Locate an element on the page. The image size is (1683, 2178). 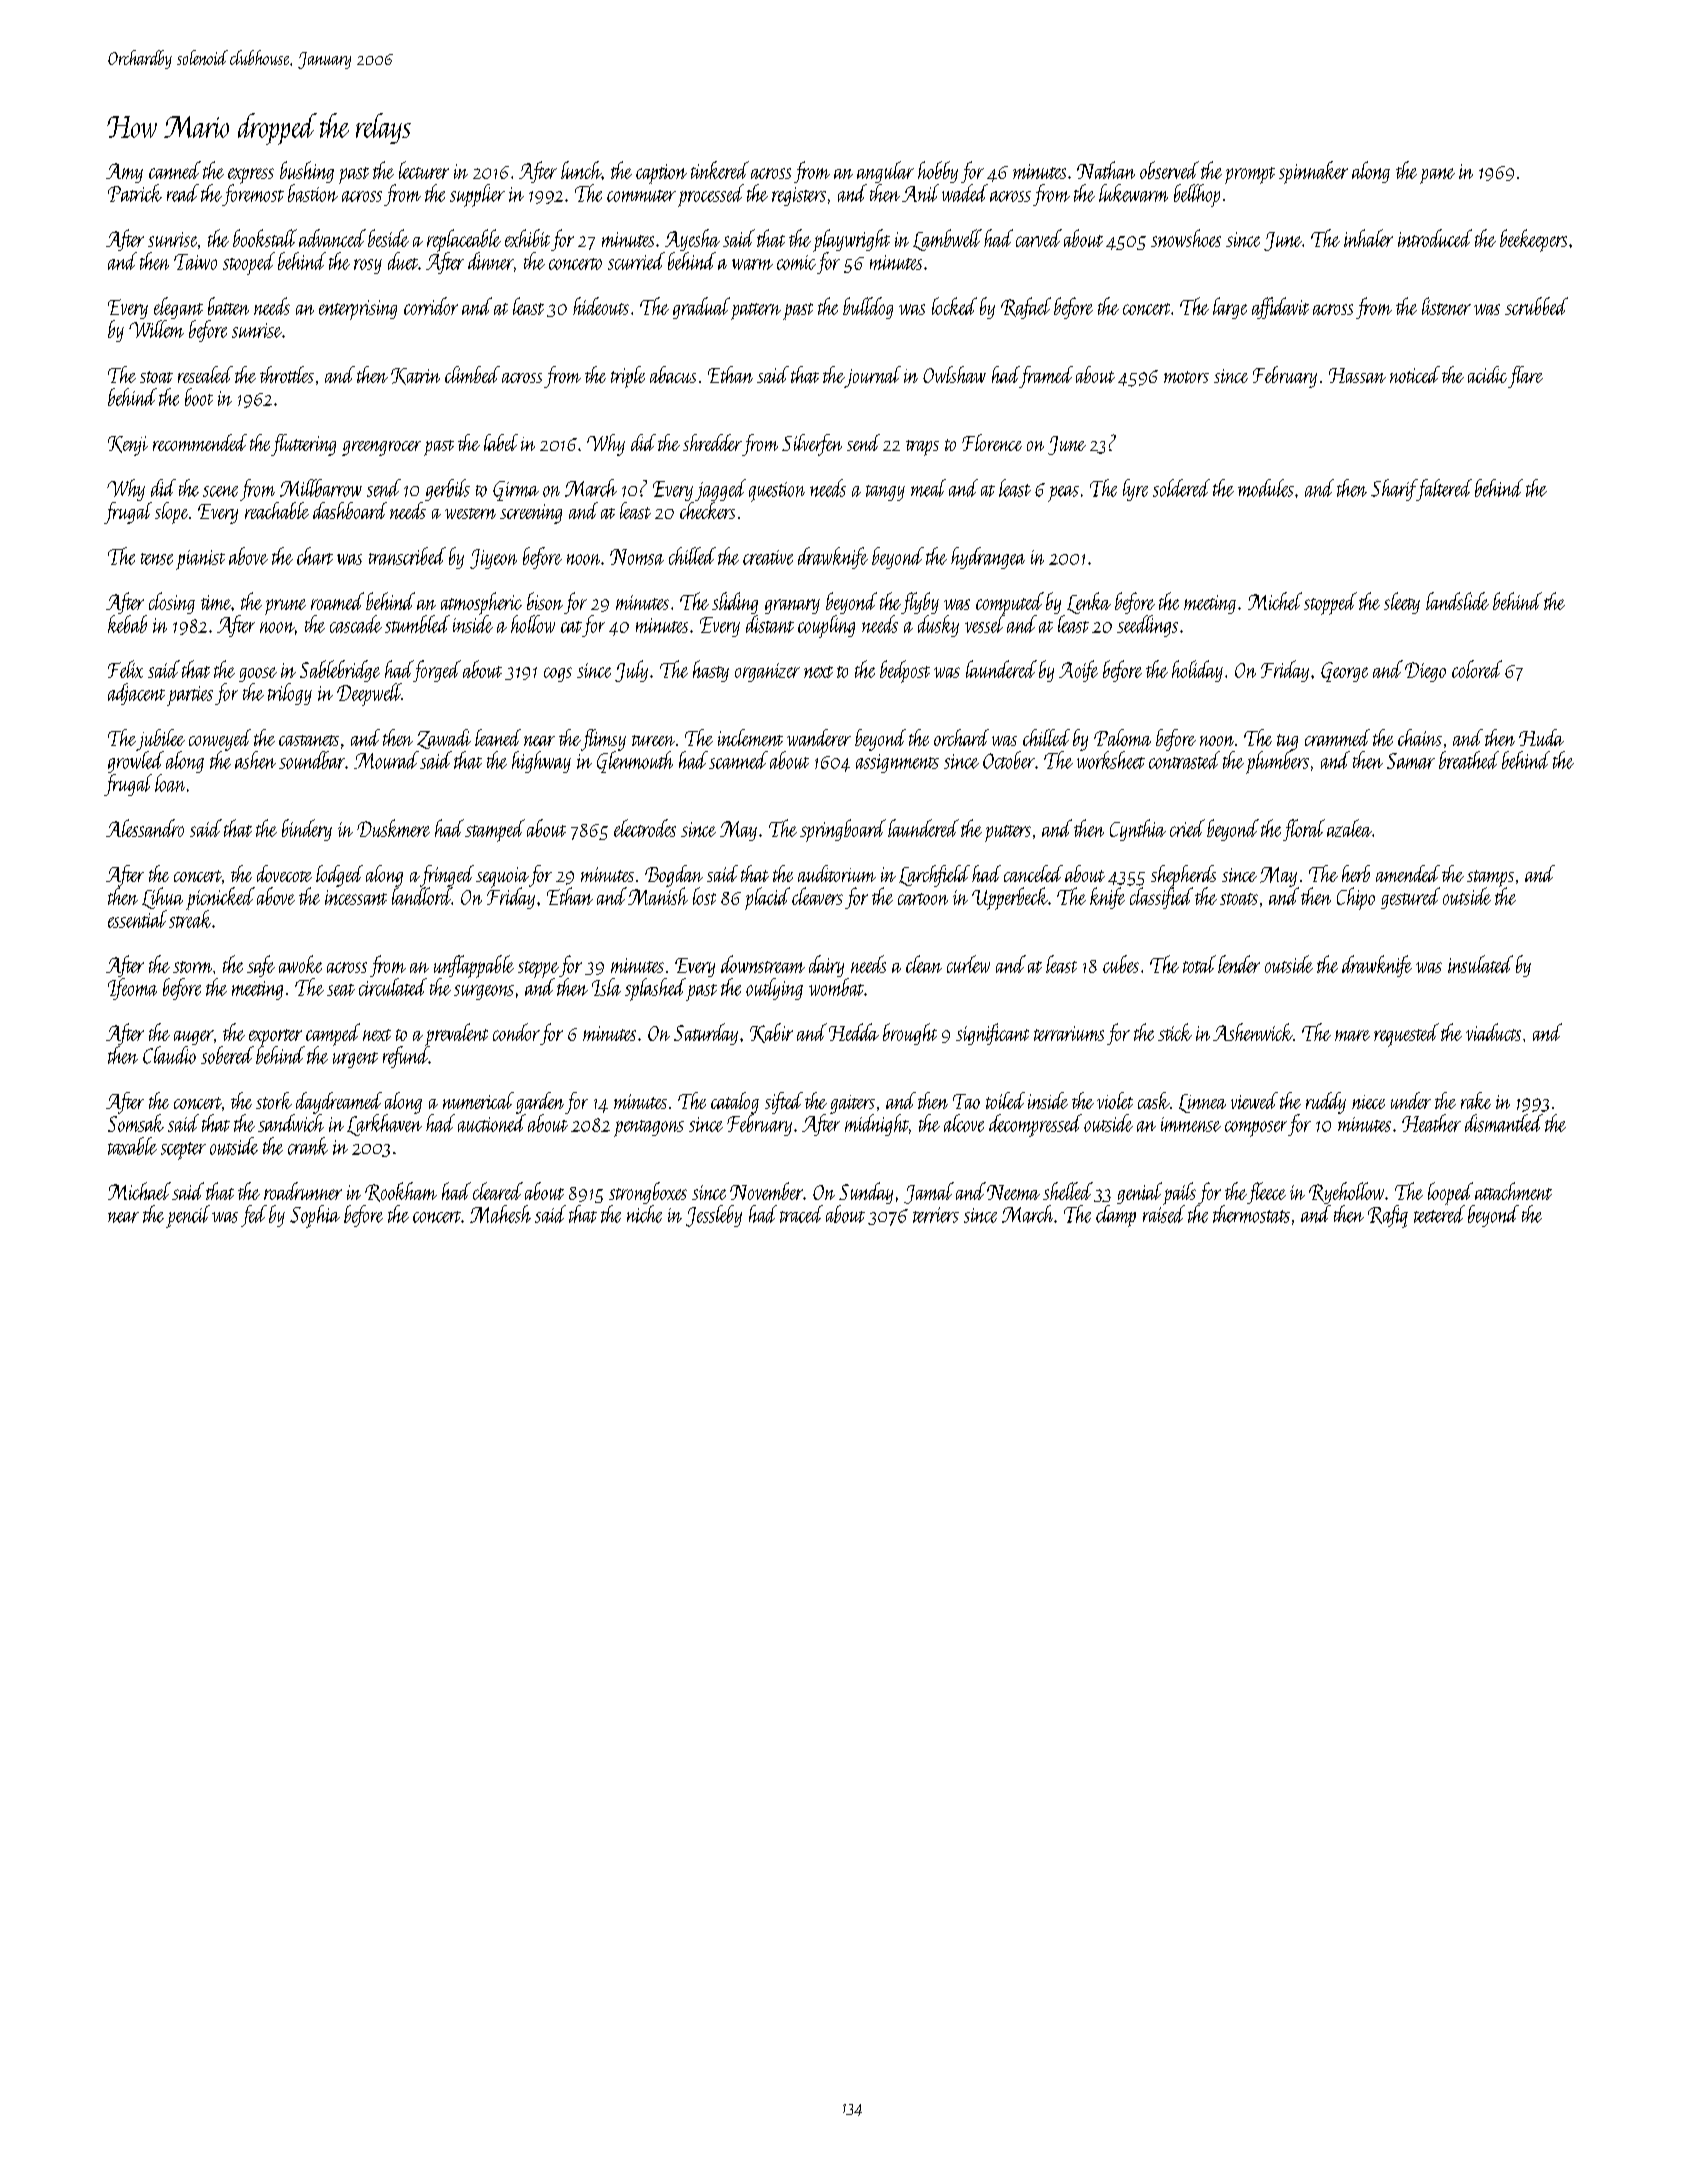
crammed is located at coordinates (1337, 737).
